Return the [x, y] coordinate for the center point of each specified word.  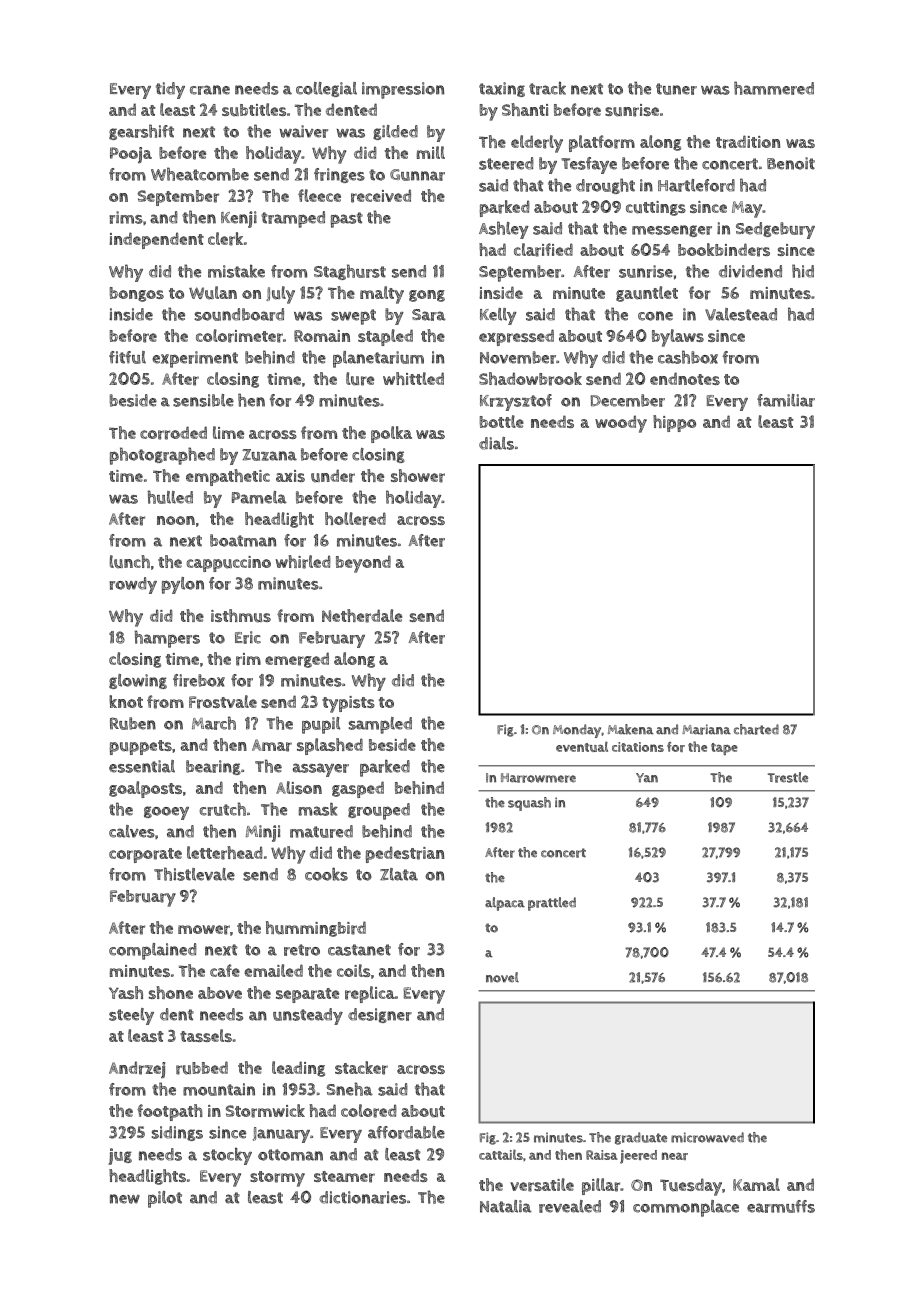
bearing [213, 767]
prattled [552, 904]
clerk [225, 239]
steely [131, 1016]
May [747, 209]
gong [427, 296]
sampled [380, 725]
